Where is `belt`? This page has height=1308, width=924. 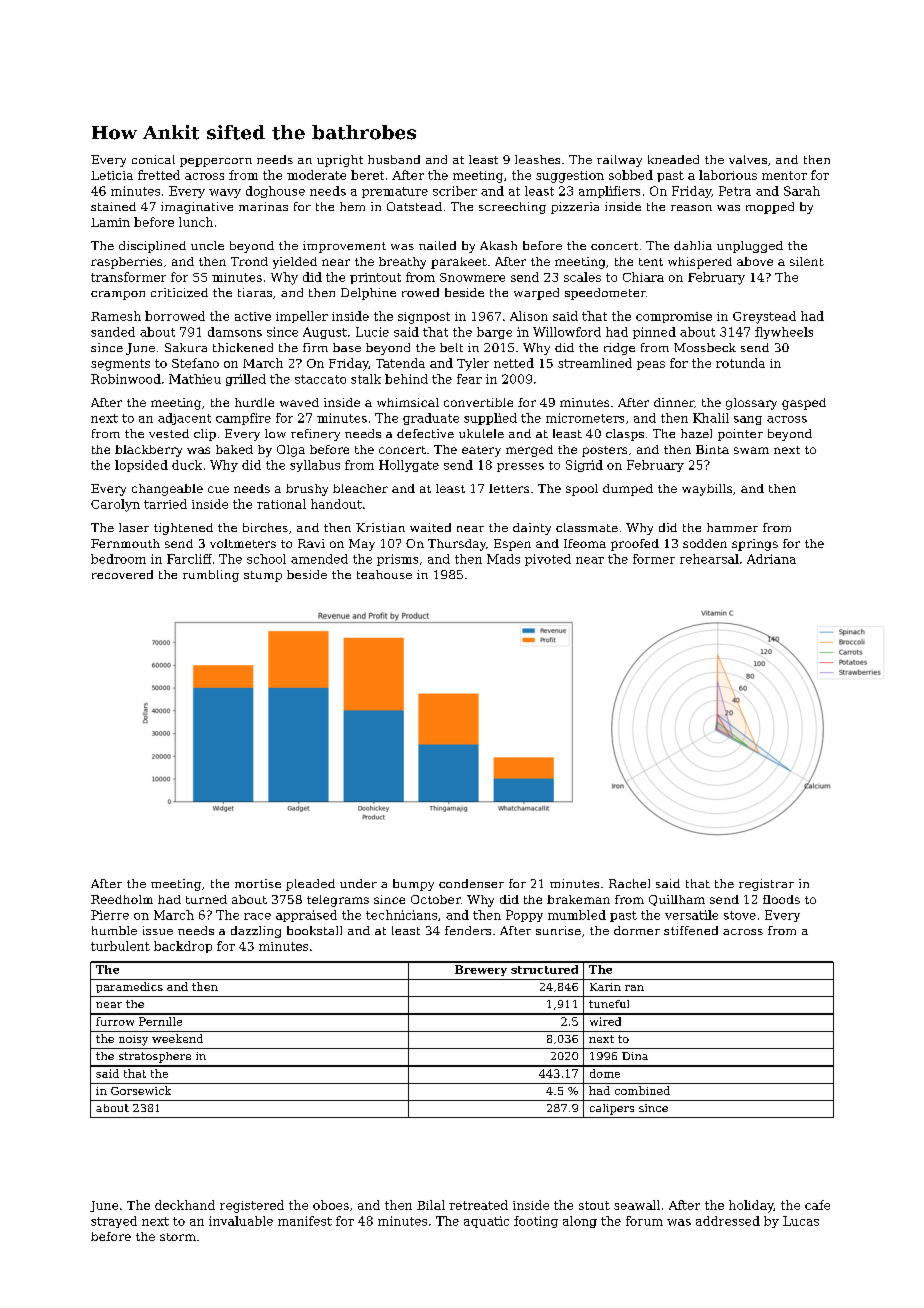
belt is located at coordinates (451, 347).
